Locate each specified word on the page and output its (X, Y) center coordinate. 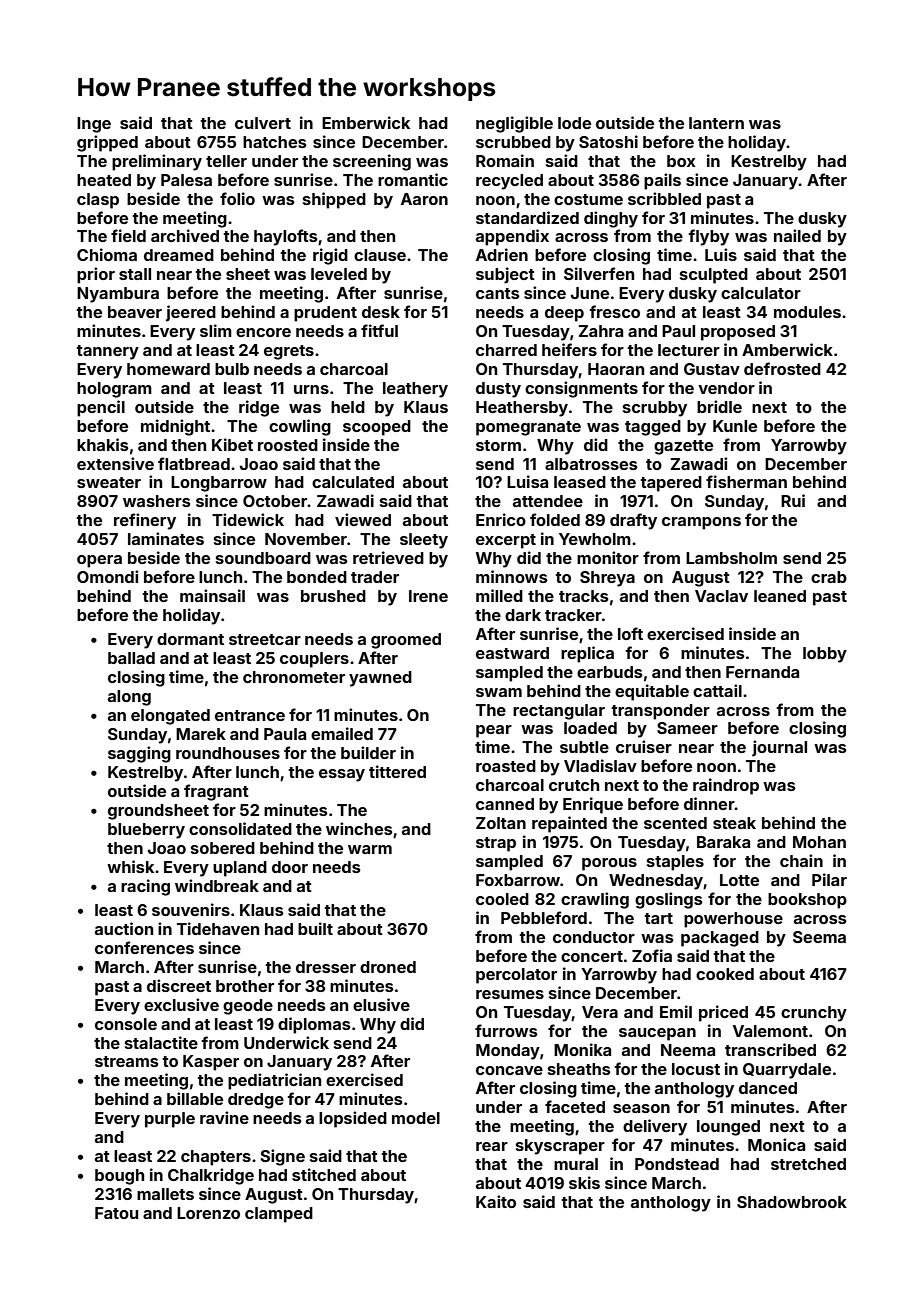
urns (311, 389)
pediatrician (274, 1081)
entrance (250, 715)
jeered (191, 313)
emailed (342, 733)
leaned (780, 596)
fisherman (746, 481)
